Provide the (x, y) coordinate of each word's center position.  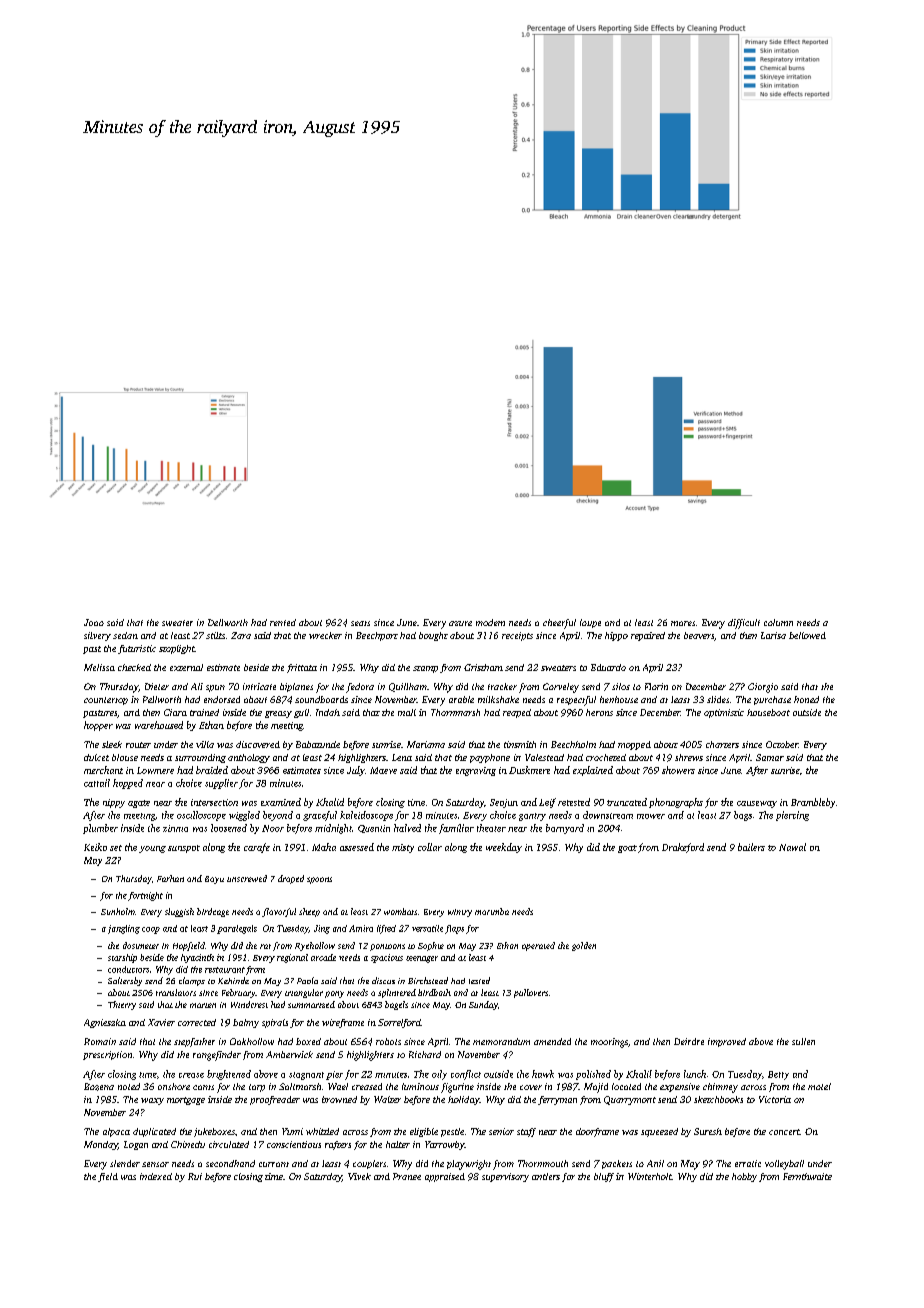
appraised (445, 1177)
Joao (94, 622)
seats (360, 623)
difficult (744, 624)
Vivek (359, 1176)
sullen (803, 1041)
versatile (427, 928)
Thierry (122, 1005)
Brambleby (813, 803)
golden (584, 946)
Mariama (426, 744)
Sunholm (118, 911)
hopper (98, 726)
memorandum (501, 1041)
